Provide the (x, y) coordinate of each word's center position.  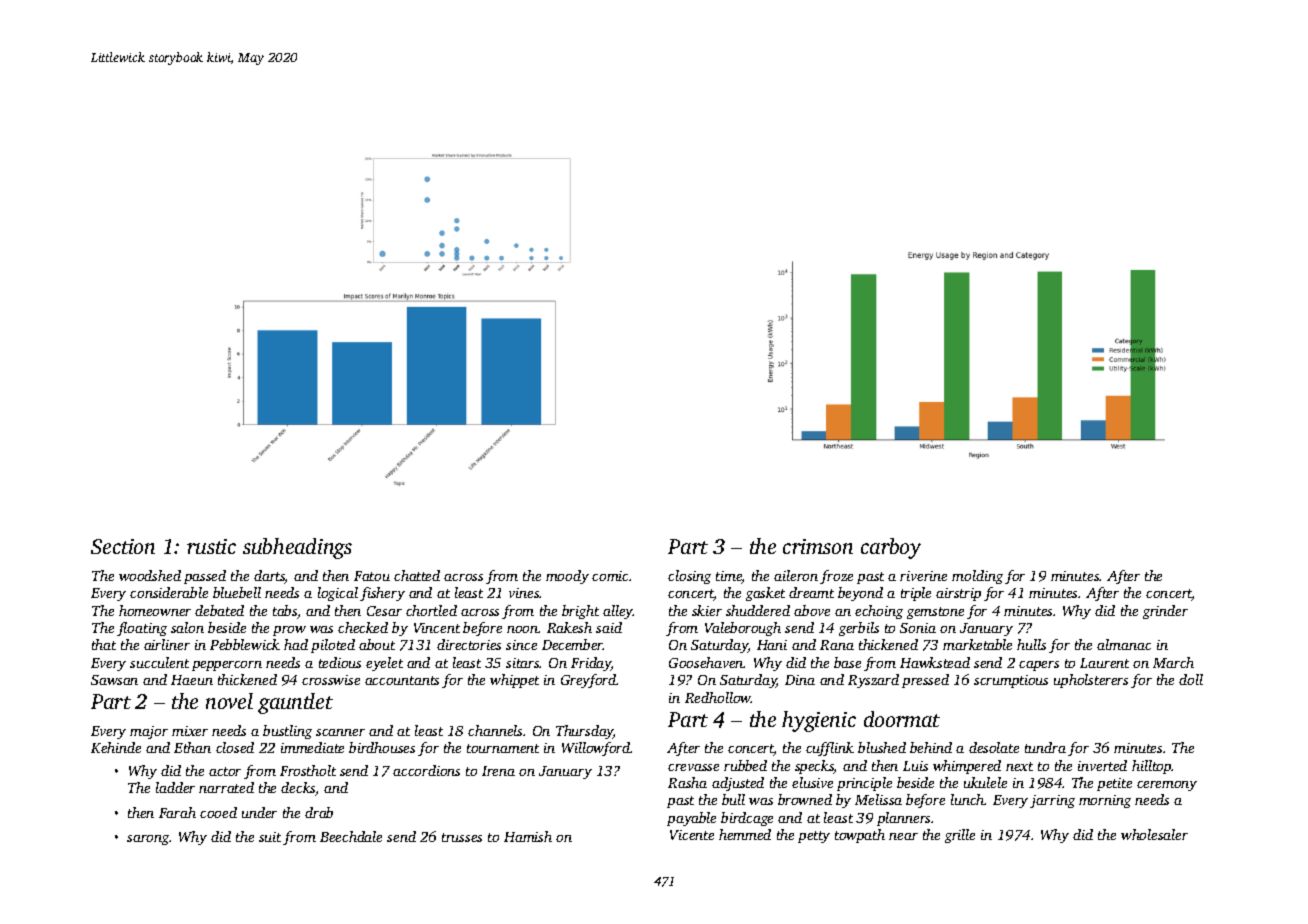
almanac (1124, 644)
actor (225, 771)
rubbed (745, 765)
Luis (915, 766)
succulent (159, 662)
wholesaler (1154, 834)
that (104, 644)
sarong (148, 840)
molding (977, 577)
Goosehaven (706, 662)
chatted (417, 575)
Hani (772, 645)
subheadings (297, 548)
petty (814, 837)
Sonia (918, 628)
